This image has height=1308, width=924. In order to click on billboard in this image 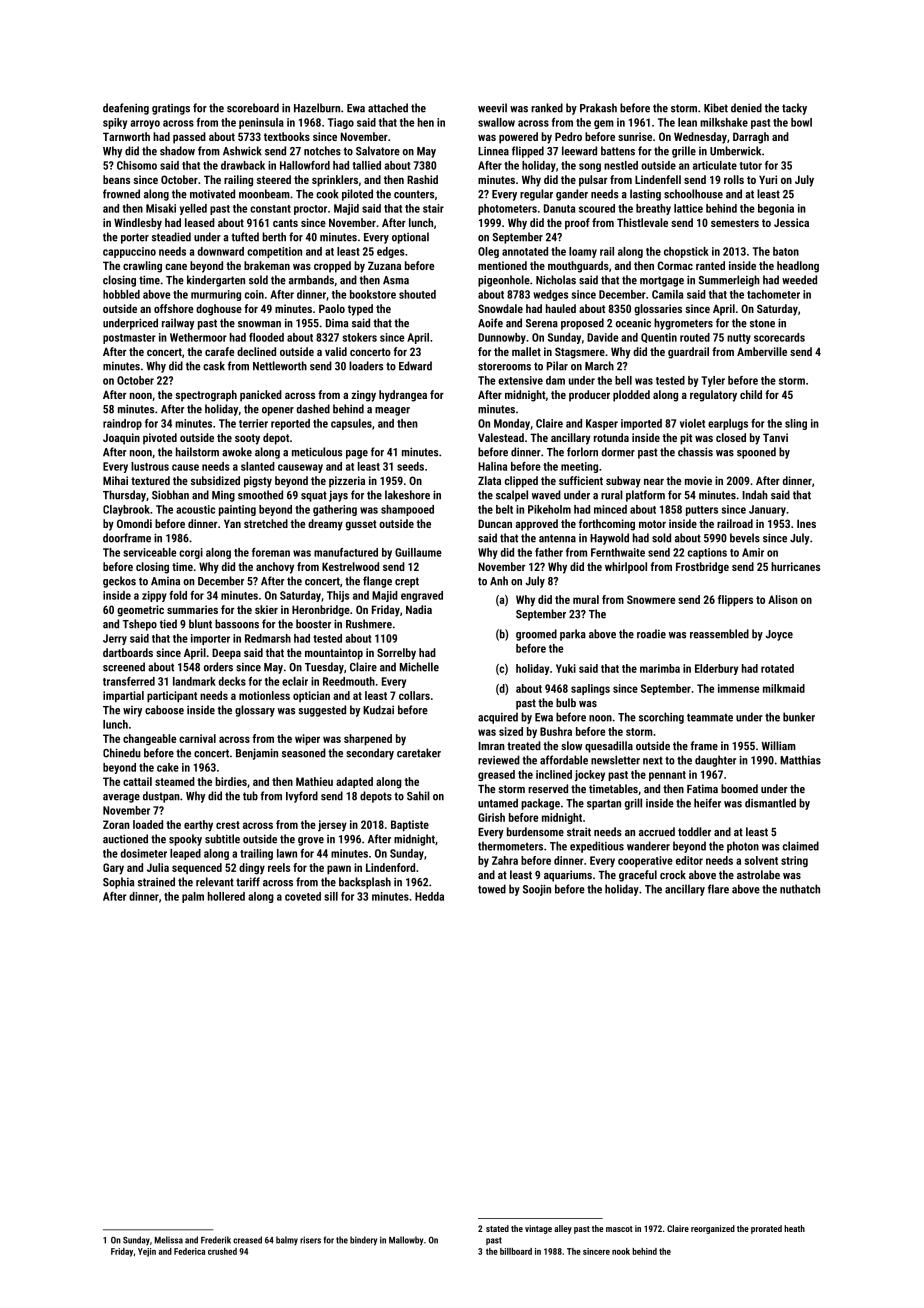, I will do `click(516, 1251)`.
